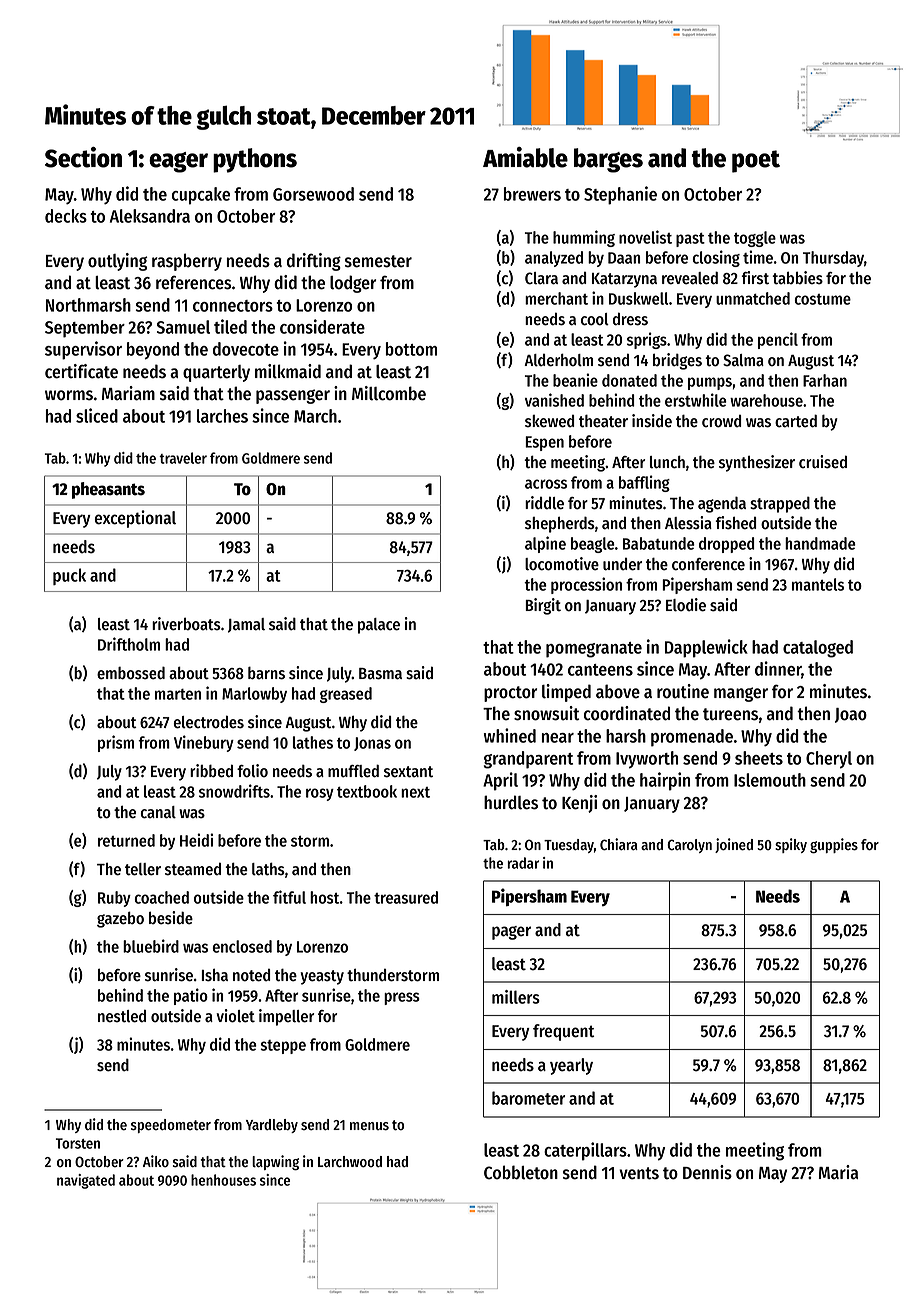 The width and height of the screenshot is (924, 1314). I want to click on poet, so click(756, 161).
